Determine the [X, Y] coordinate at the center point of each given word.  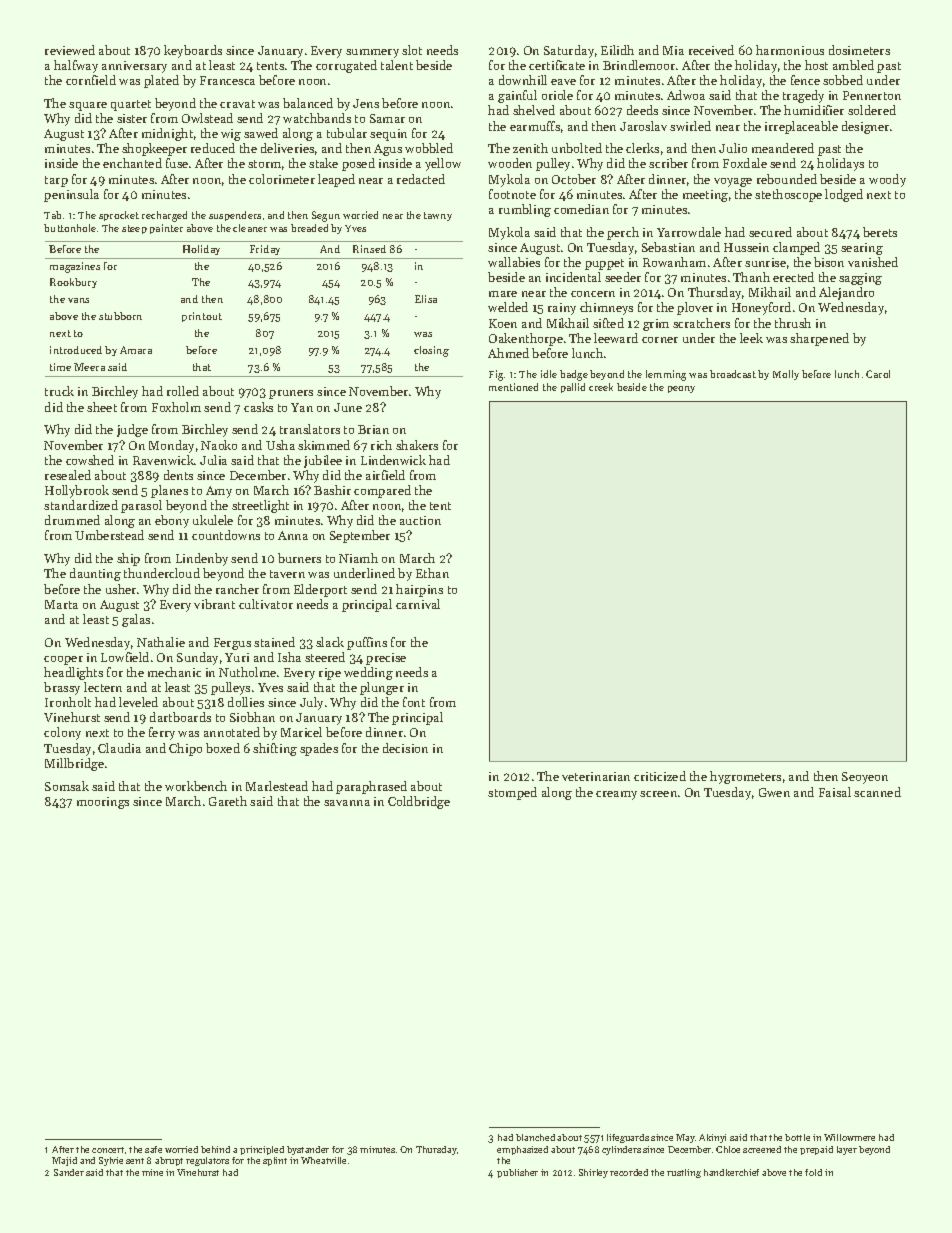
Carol [878, 374]
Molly [786, 375]
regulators [207, 1161]
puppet [604, 264]
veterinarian [596, 776]
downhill [523, 80]
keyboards [193, 51]
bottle [797, 1137]
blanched [535, 1137]
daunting [95, 574]
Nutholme [247, 672]
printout [202, 317]
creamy [616, 795]
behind [215, 1149]
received [711, 50]
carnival [418, 604]
